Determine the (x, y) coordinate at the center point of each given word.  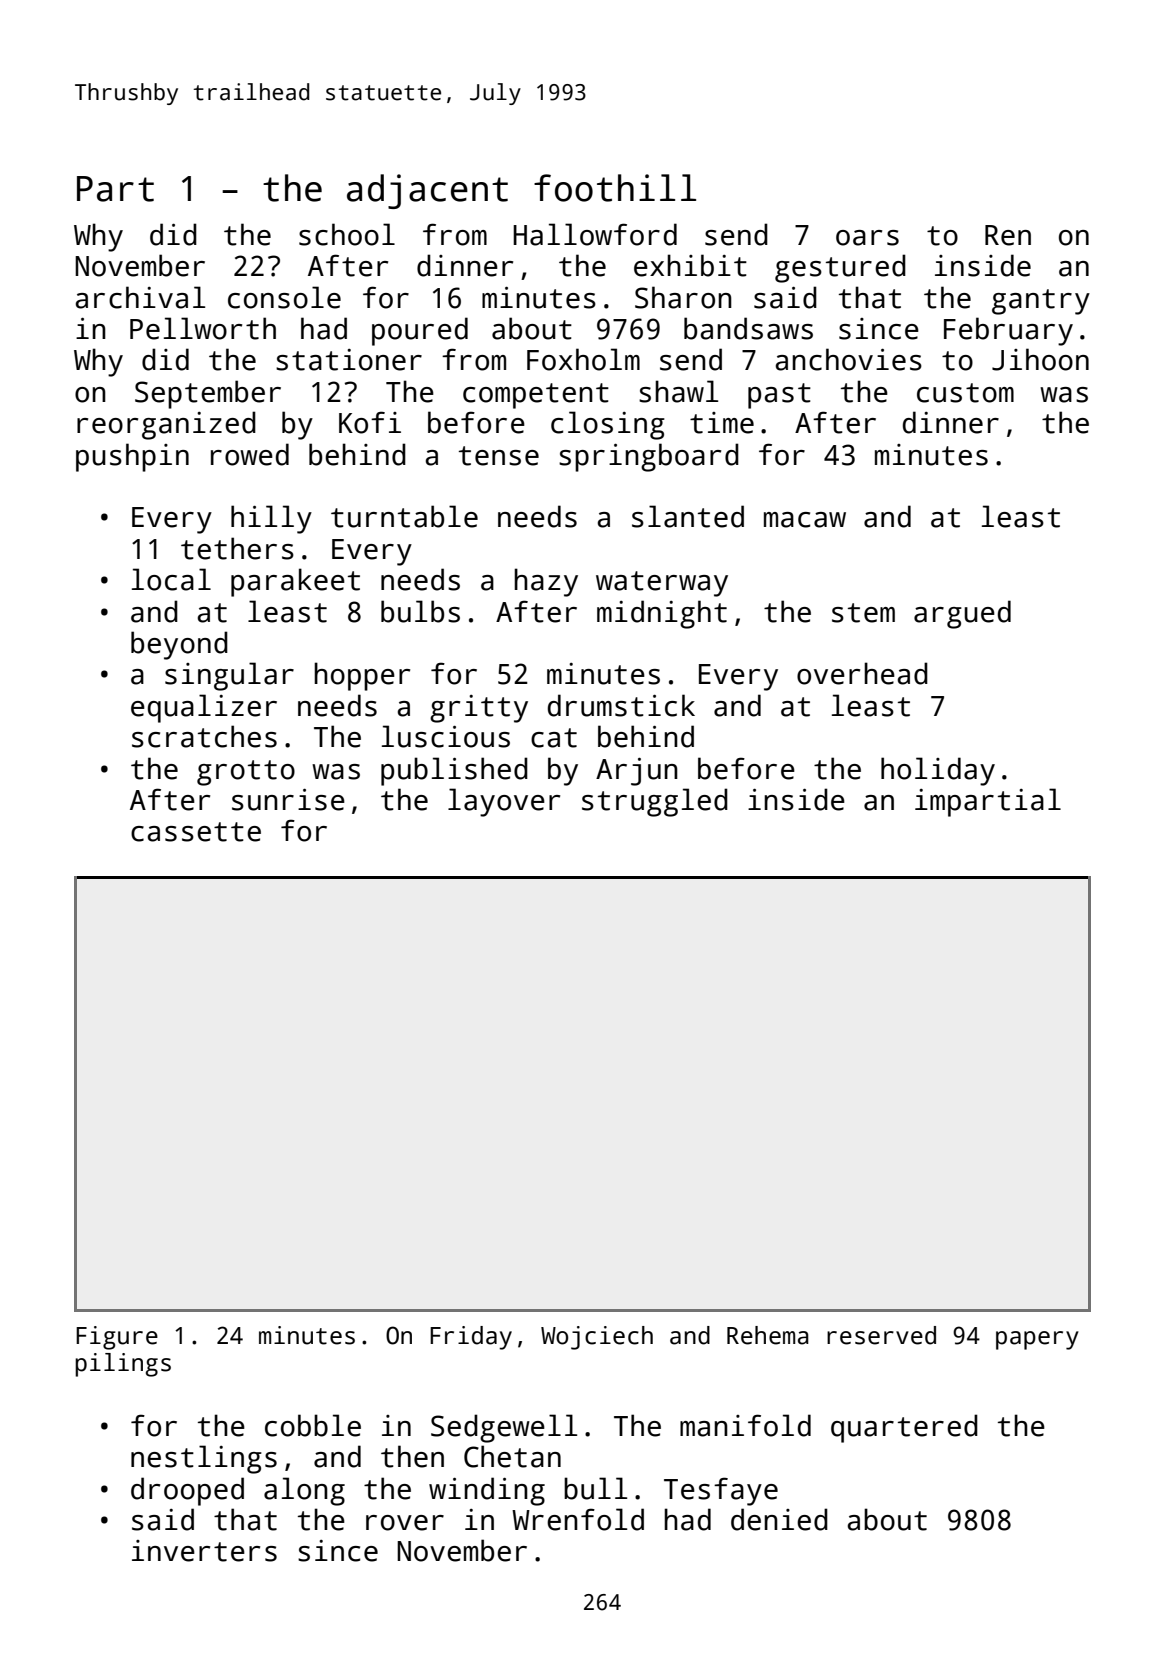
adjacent (427, 191)
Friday (471, 1338)
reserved (881, 1335)
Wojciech (597, 1338)
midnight (662, 614)
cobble (313, 1425)
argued (962, 614)
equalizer (204, 708)
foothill (615, 188)
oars (867, 238)
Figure (117, 1338)
